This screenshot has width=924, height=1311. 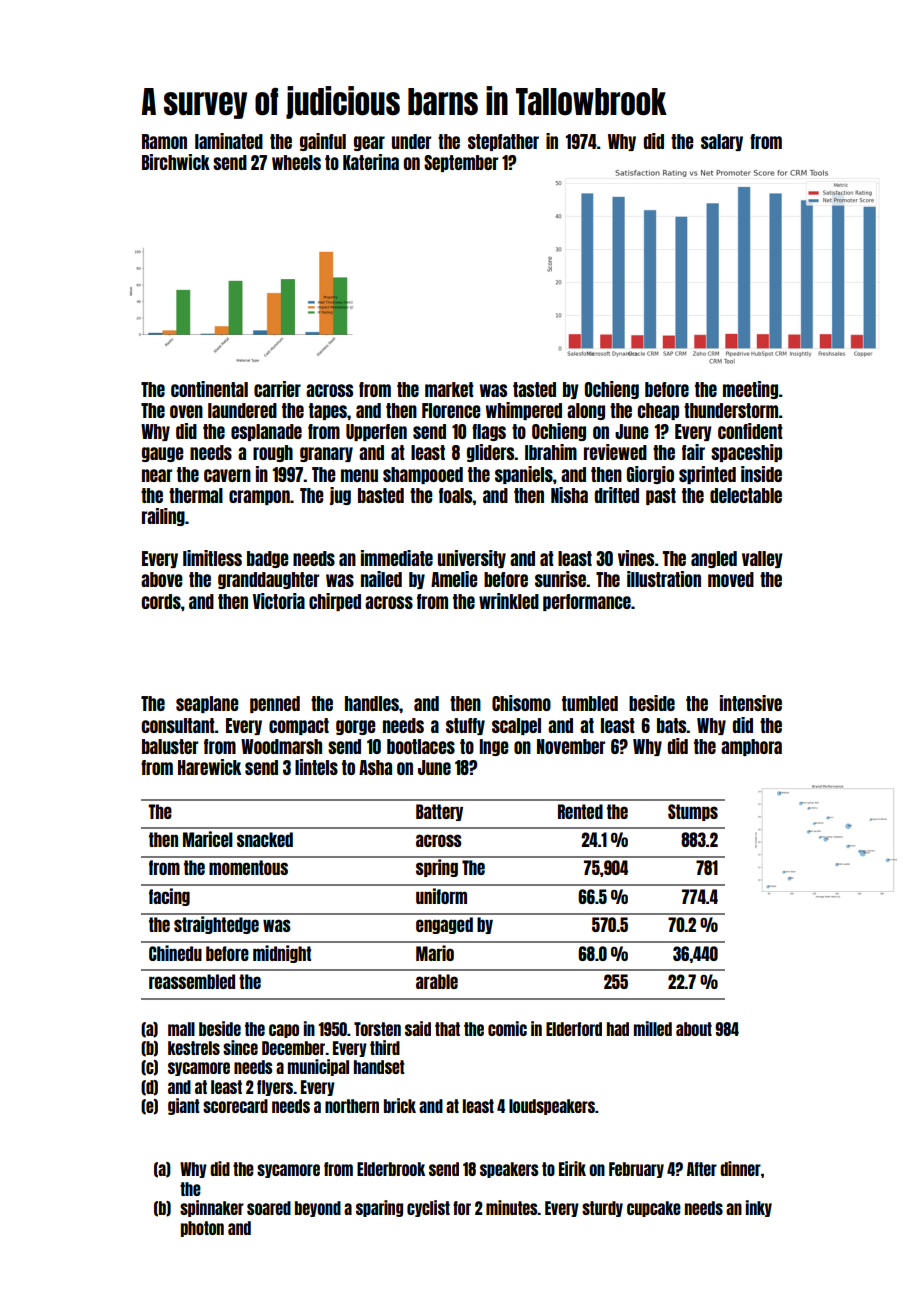 I want to click on salary, so click(x=722, y=142).
